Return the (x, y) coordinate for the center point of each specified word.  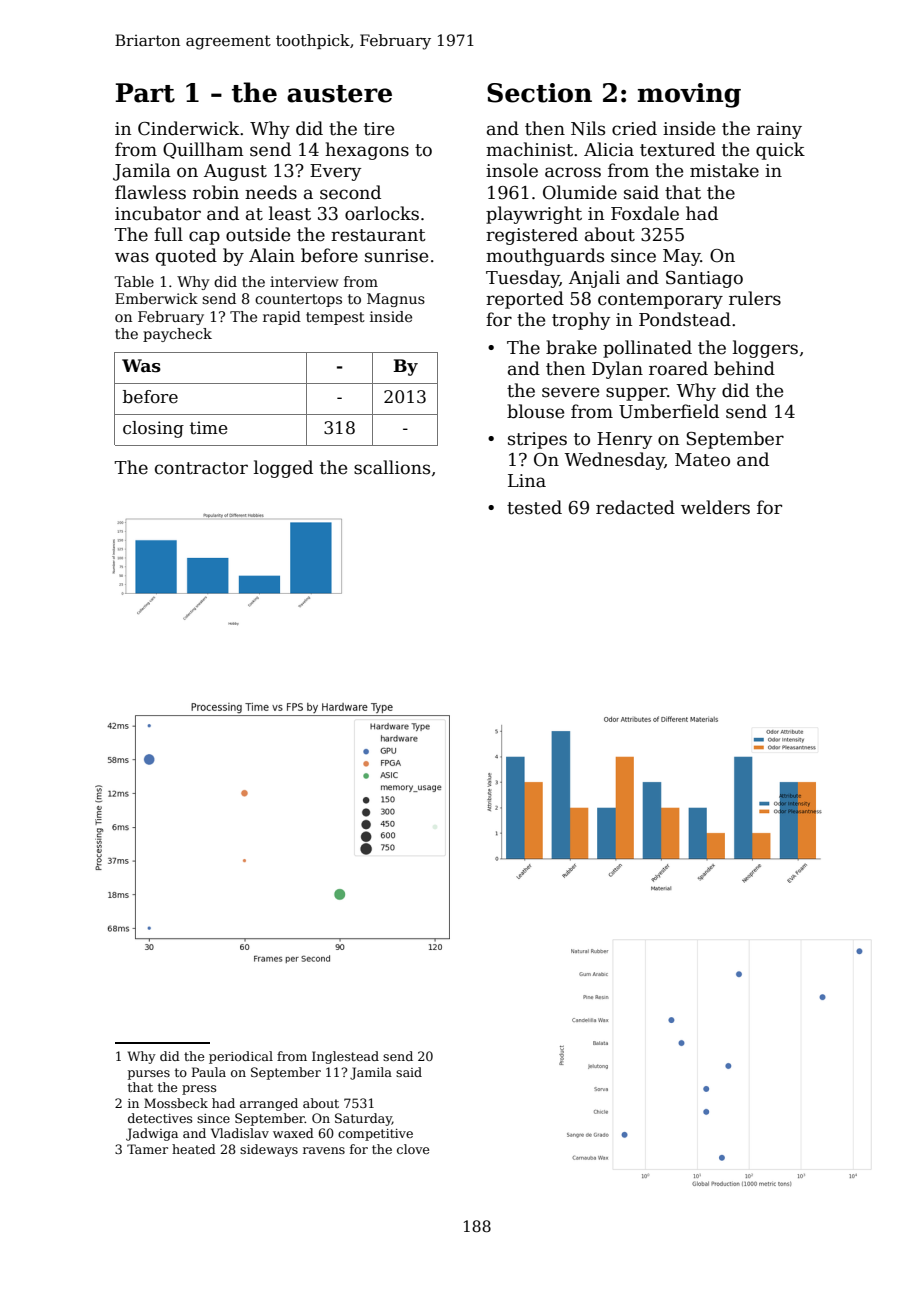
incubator (158, 213)
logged (283, 469)
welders (715, 507)
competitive (375, 1135)
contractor (201, 468)
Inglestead (345, 1057)
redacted (635, 507)
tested (534, 507)
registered (532, 236)
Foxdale (645, 213)
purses (149, 1075)
